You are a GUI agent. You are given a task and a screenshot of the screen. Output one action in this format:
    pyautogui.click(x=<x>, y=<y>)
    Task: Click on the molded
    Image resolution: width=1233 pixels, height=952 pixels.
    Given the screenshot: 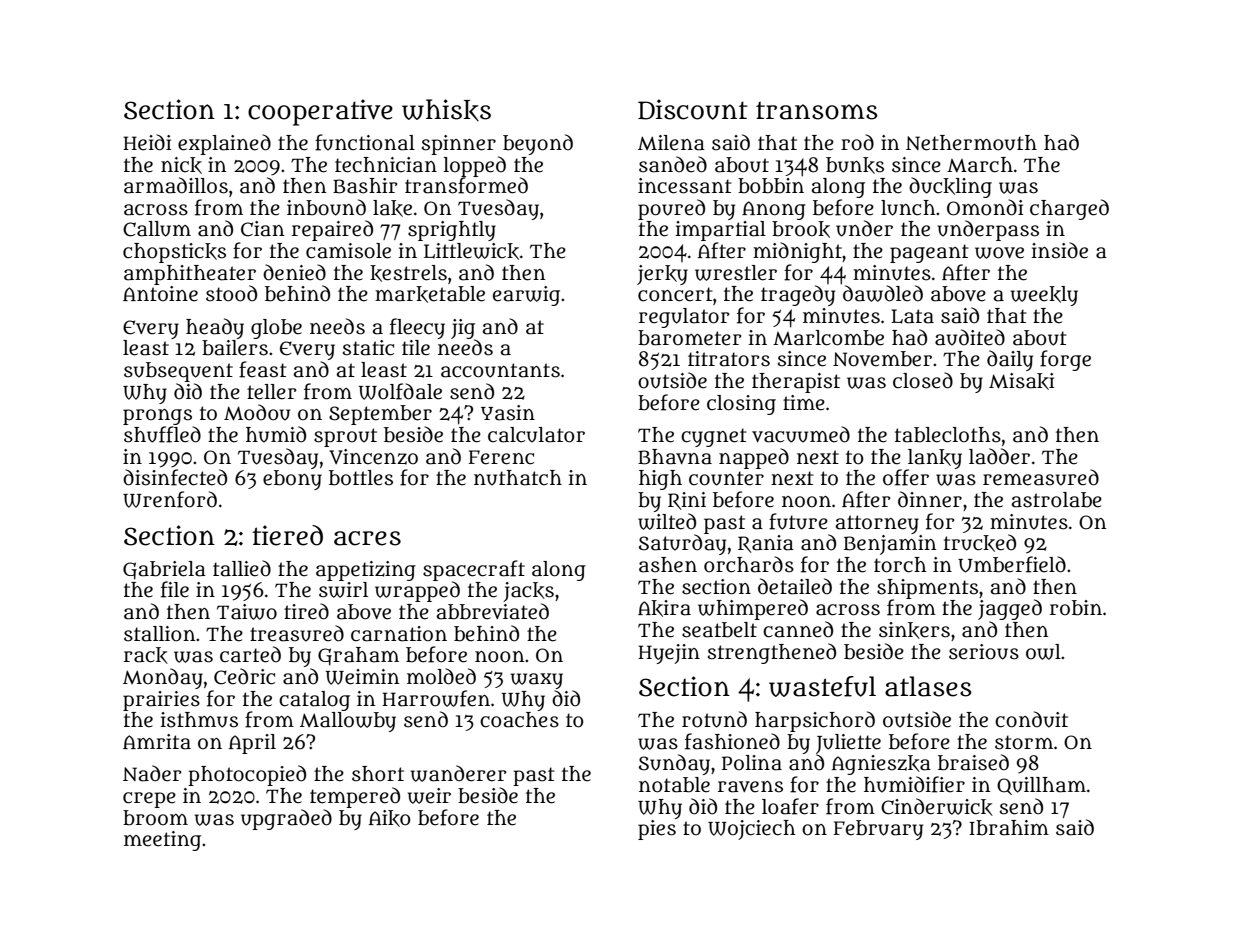 What is the action you would take?
    pyautogui.click(x=441, y=676)
